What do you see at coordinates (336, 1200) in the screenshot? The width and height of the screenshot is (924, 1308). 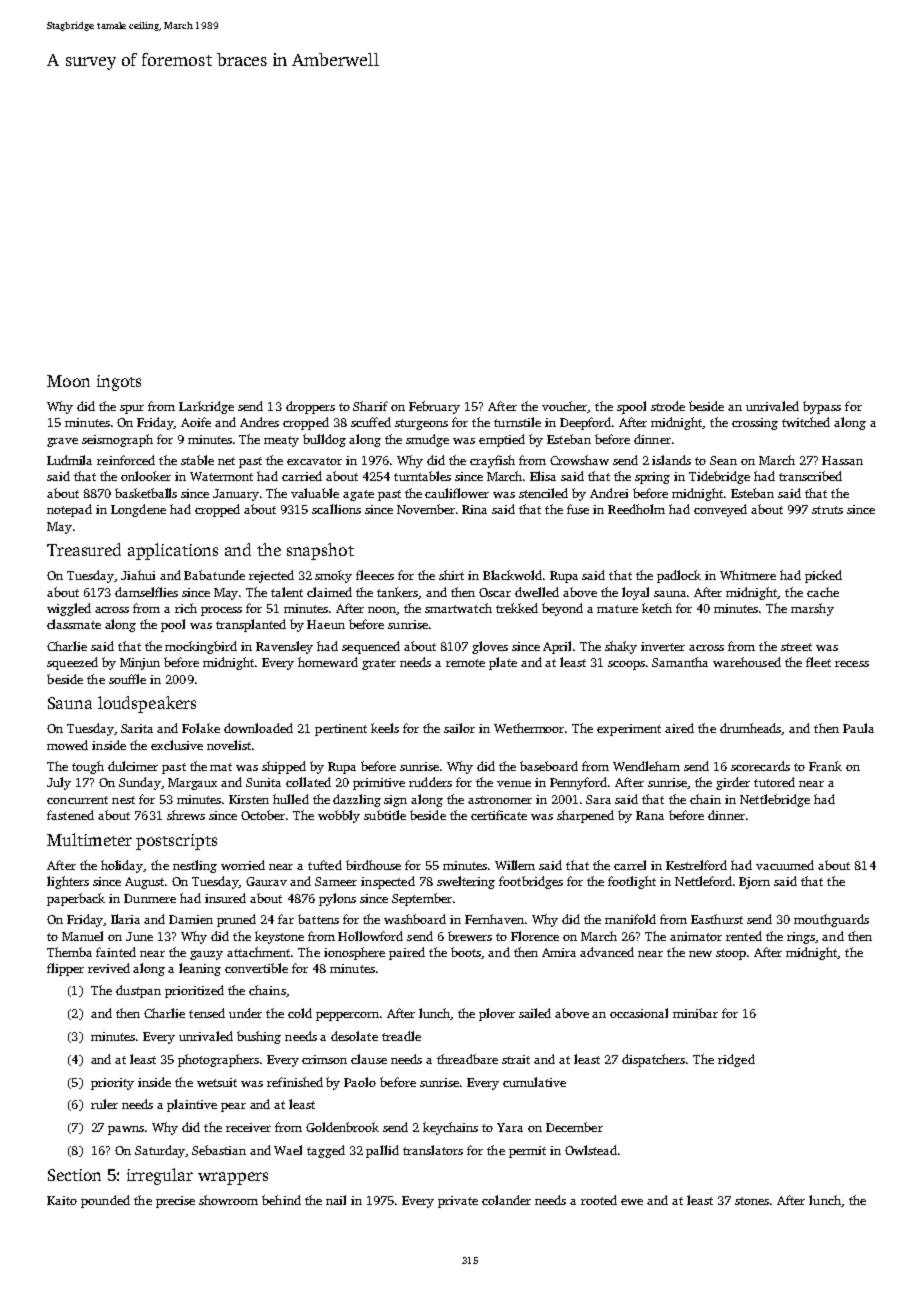 I see `nail` at bounding box center [336, 1200].
